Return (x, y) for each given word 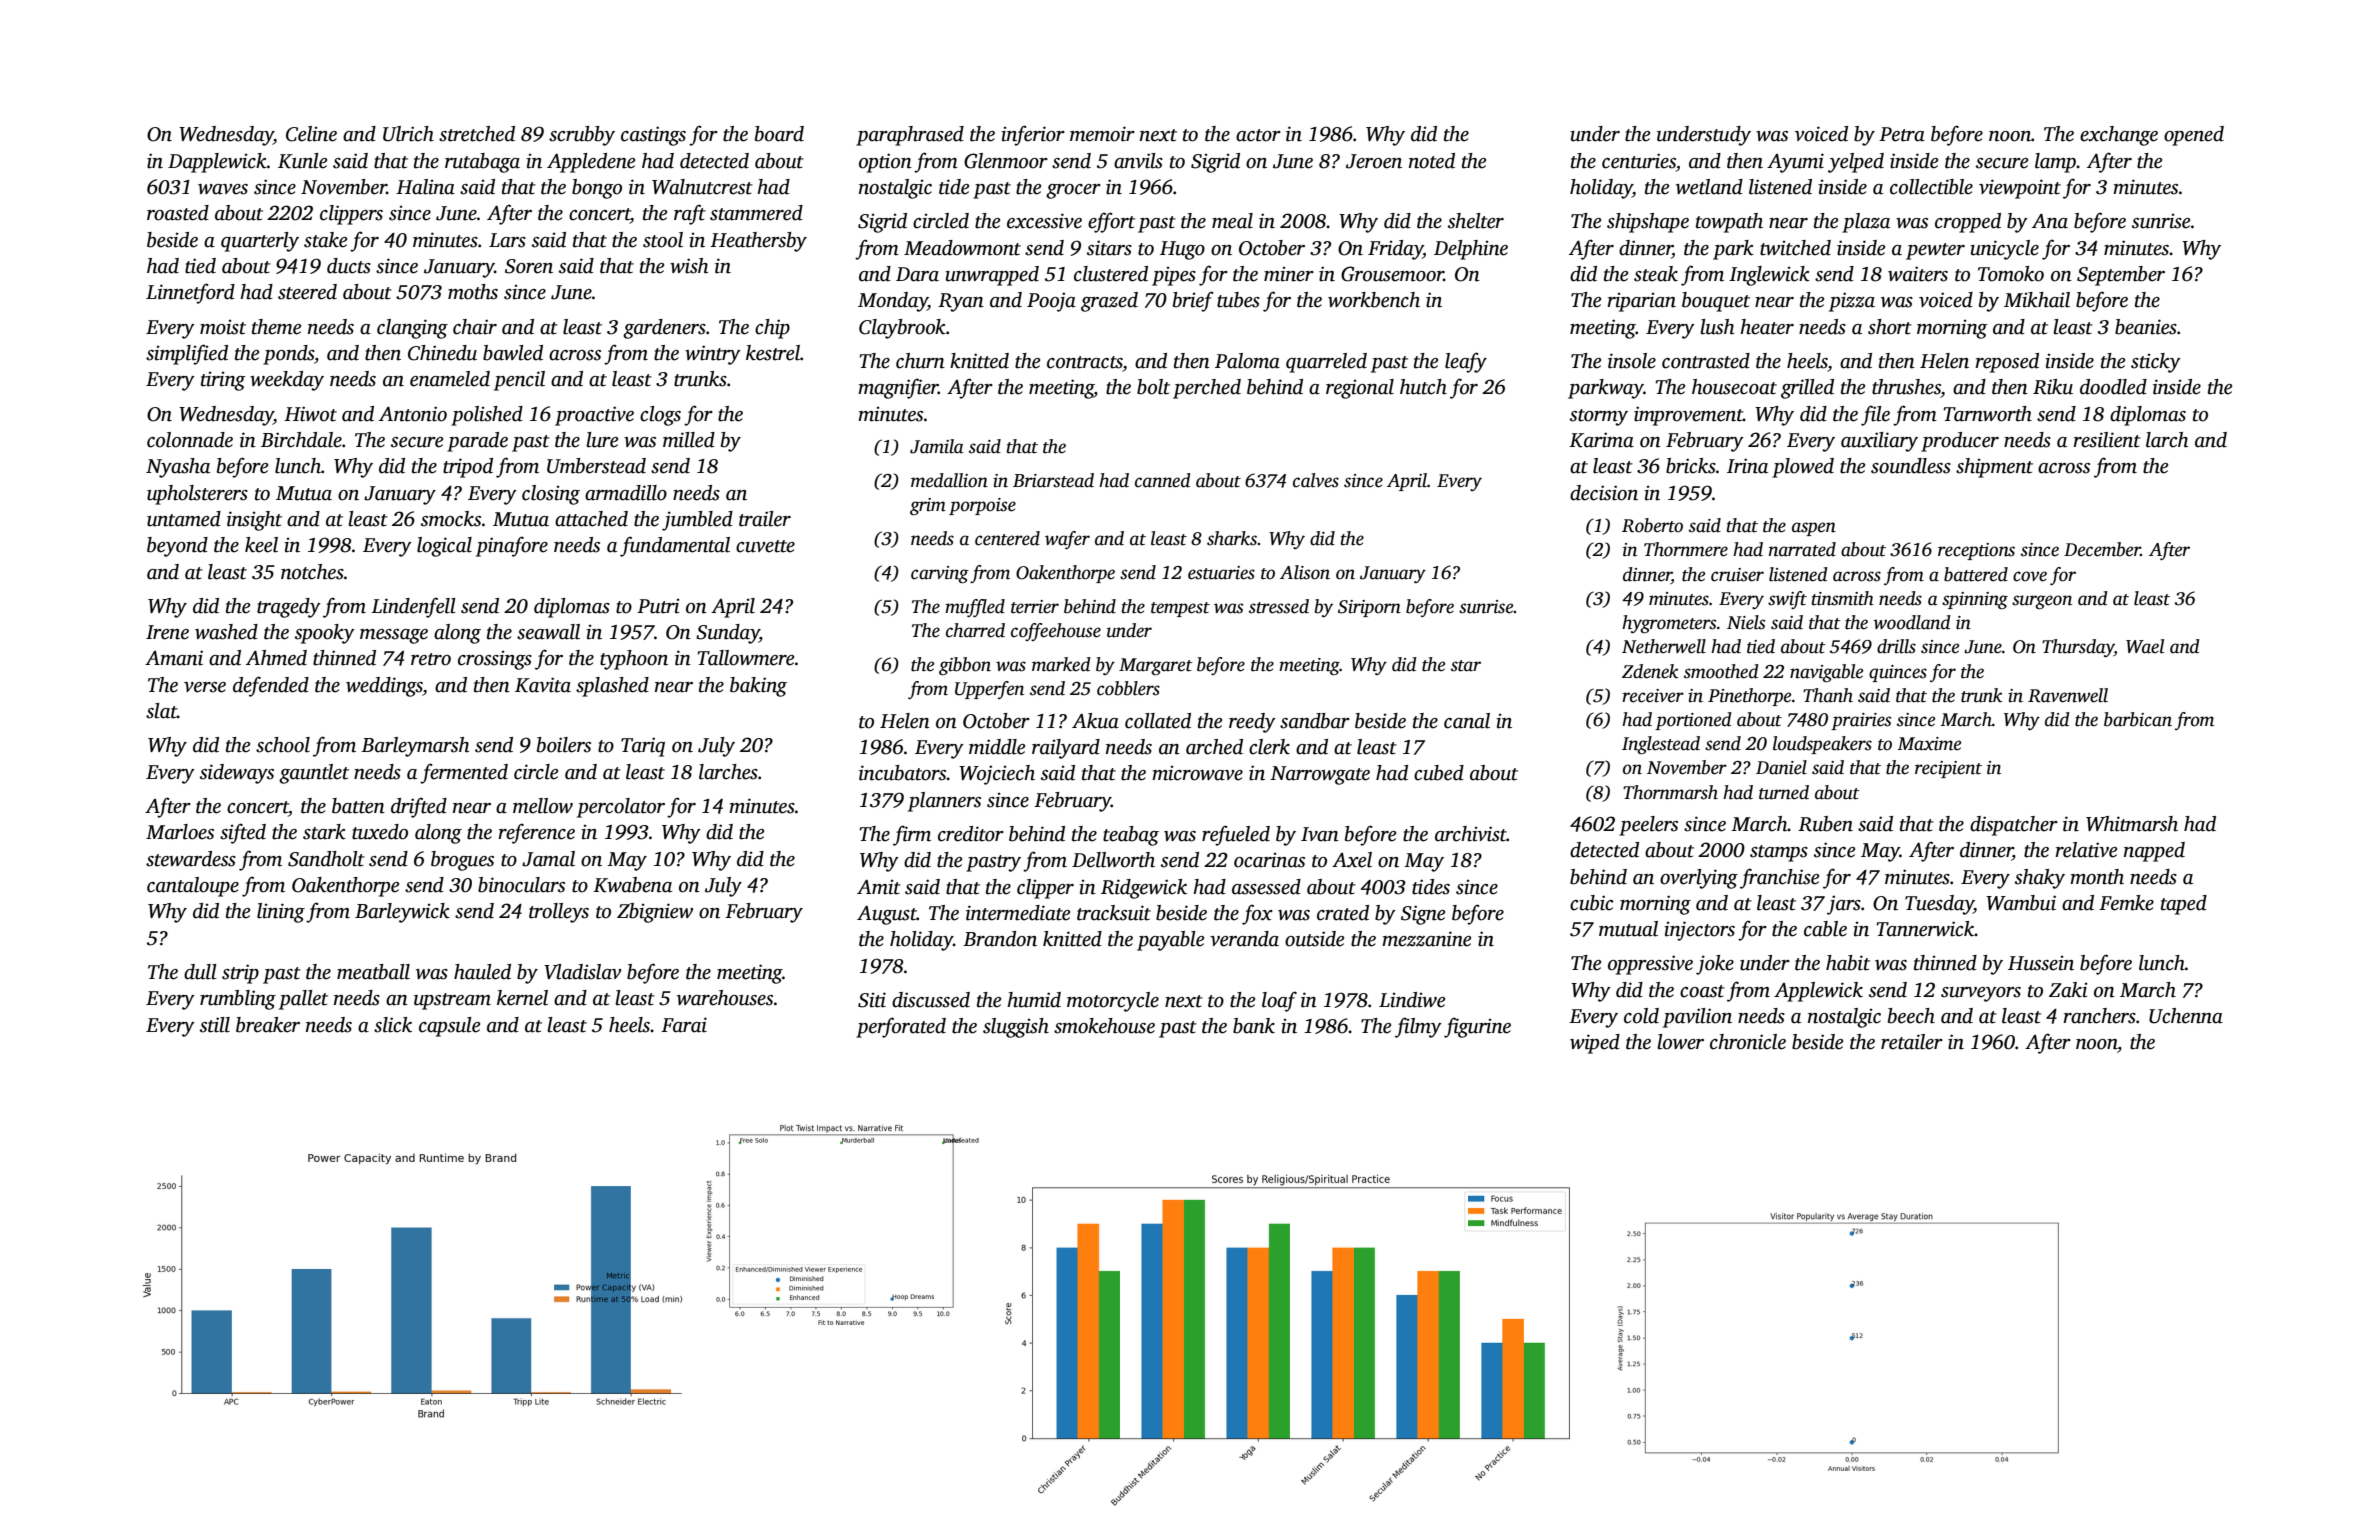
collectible (1931, 187)
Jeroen (1374, 161)
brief (1193, 301)
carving (940, 574)
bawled (513, 353)
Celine (311, 134)
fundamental (675, 546)
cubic (1592, 903)
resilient (2107, 440)
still (215, 1025)
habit (1848, 963)
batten (358, 806)
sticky (2156, 363)
